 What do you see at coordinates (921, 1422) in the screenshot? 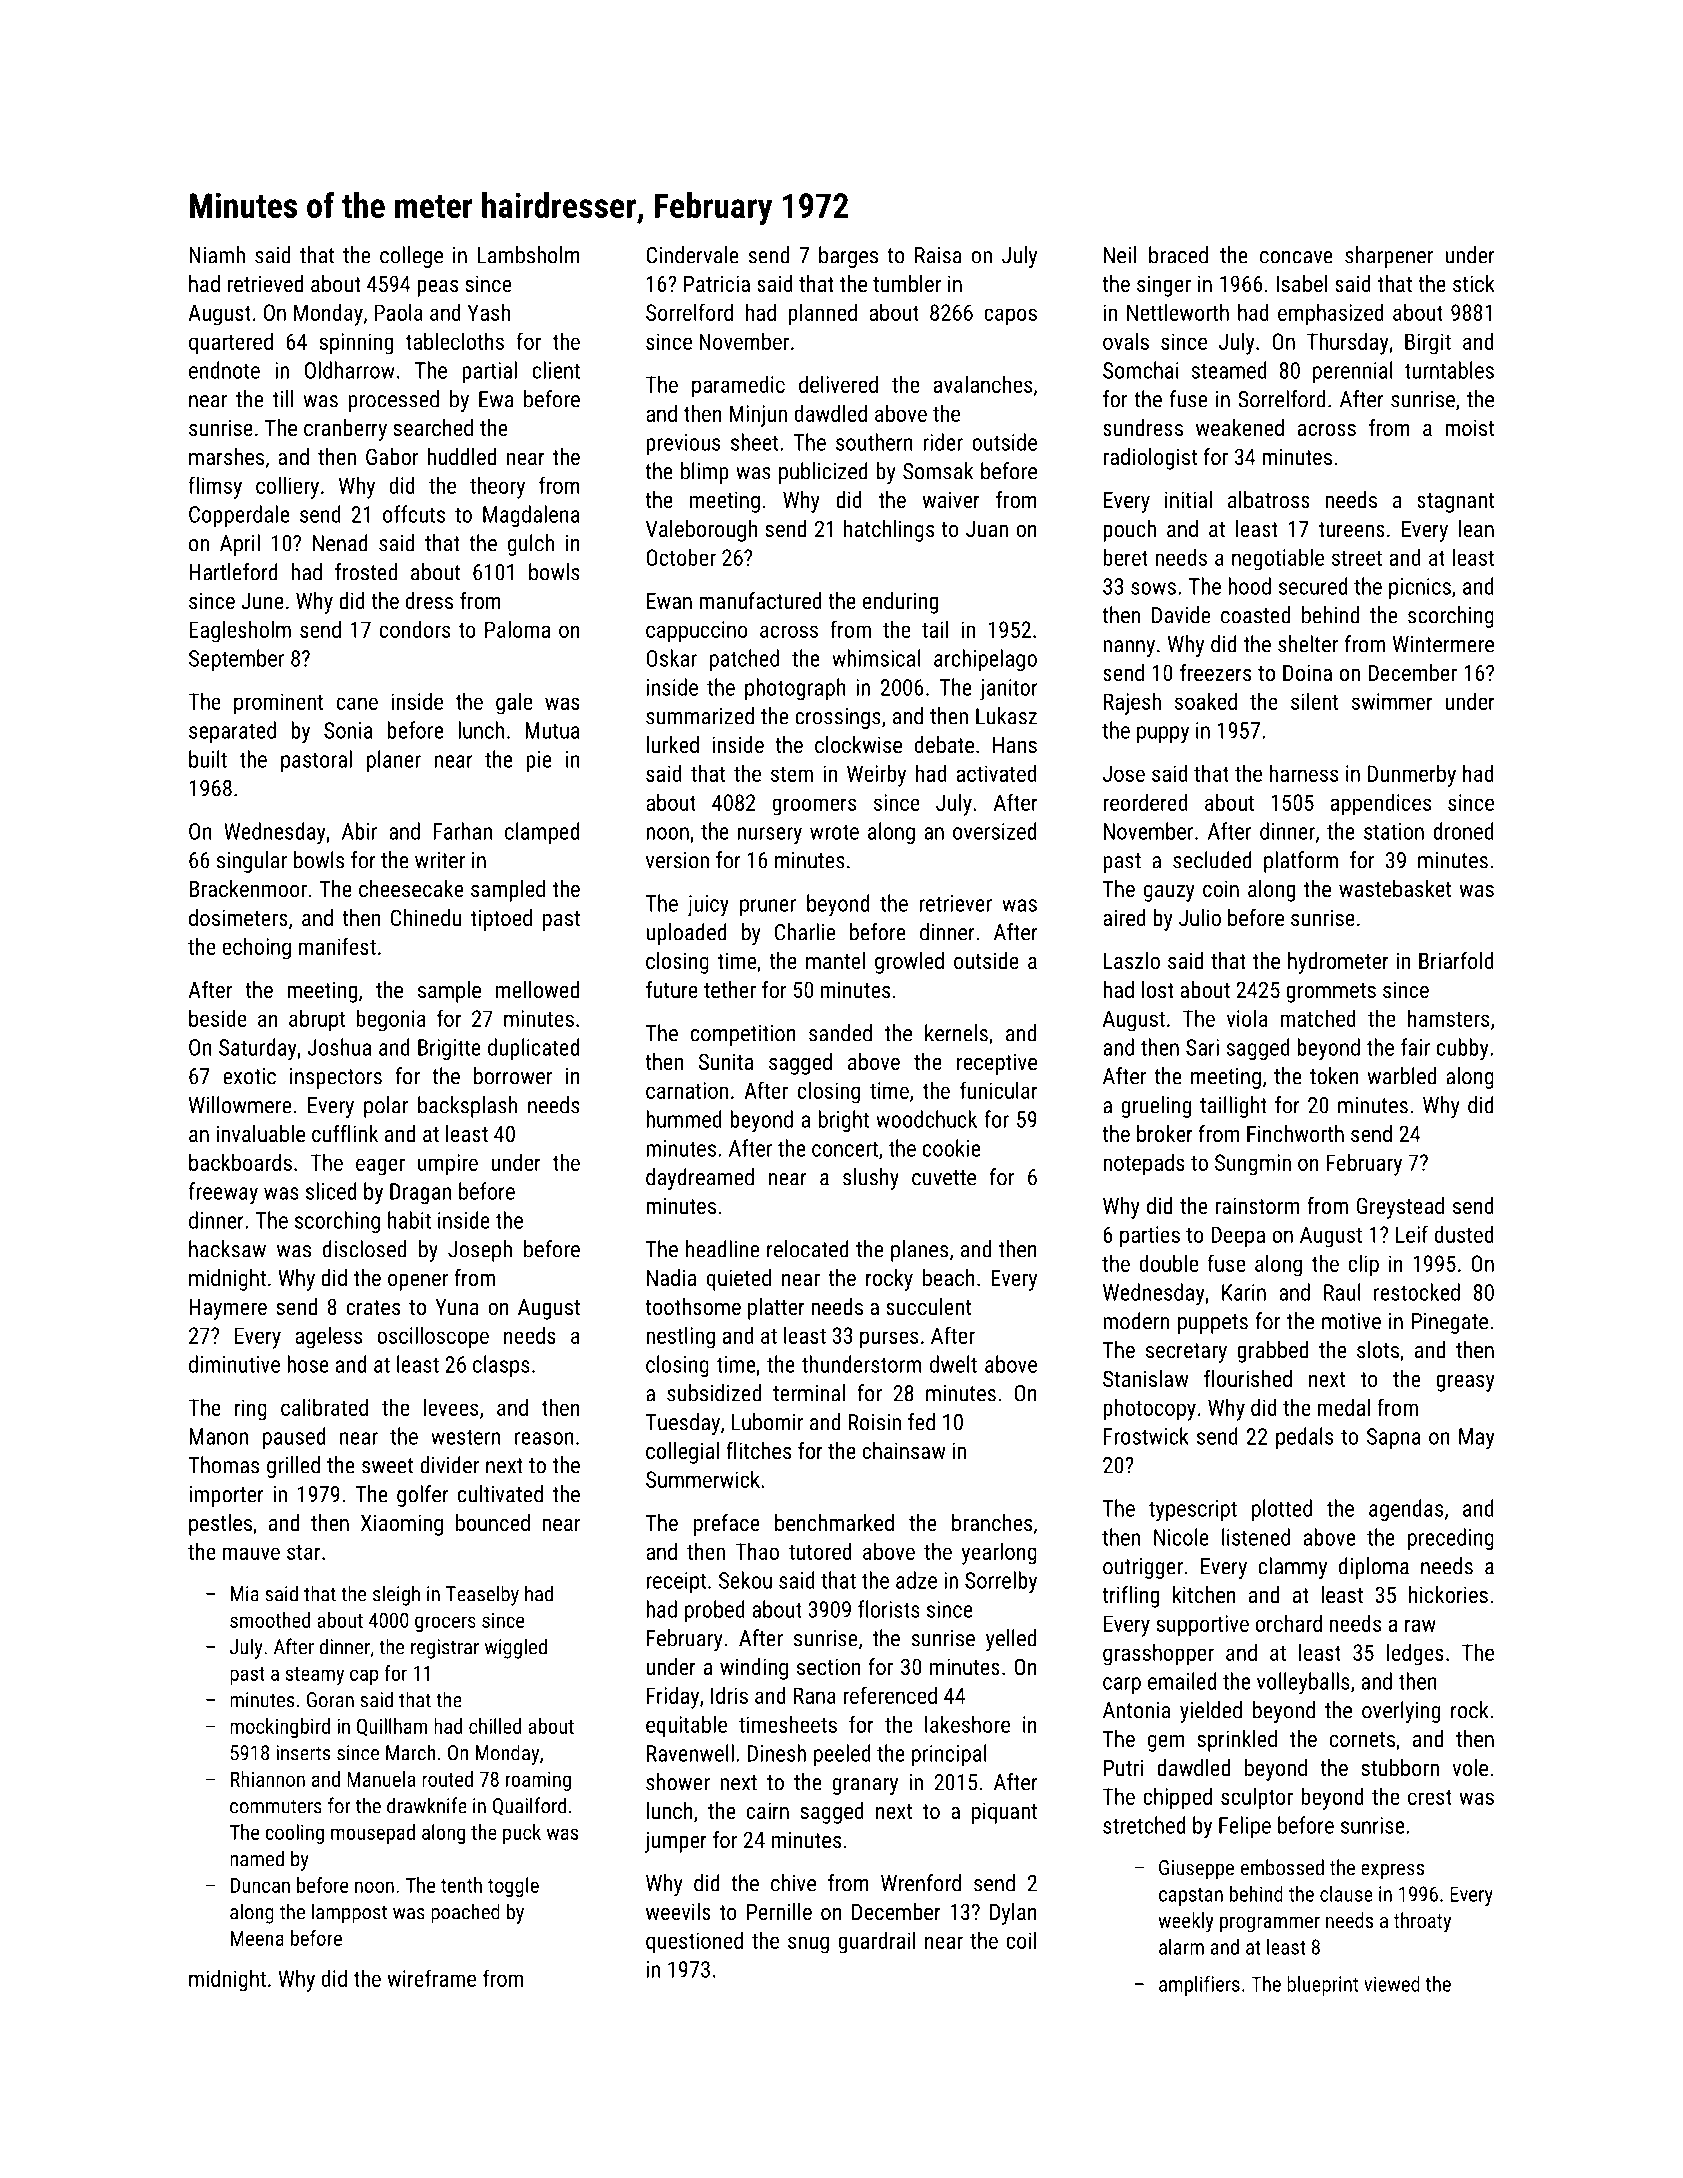
I see `fed` at bounding box center [921, 1422].
